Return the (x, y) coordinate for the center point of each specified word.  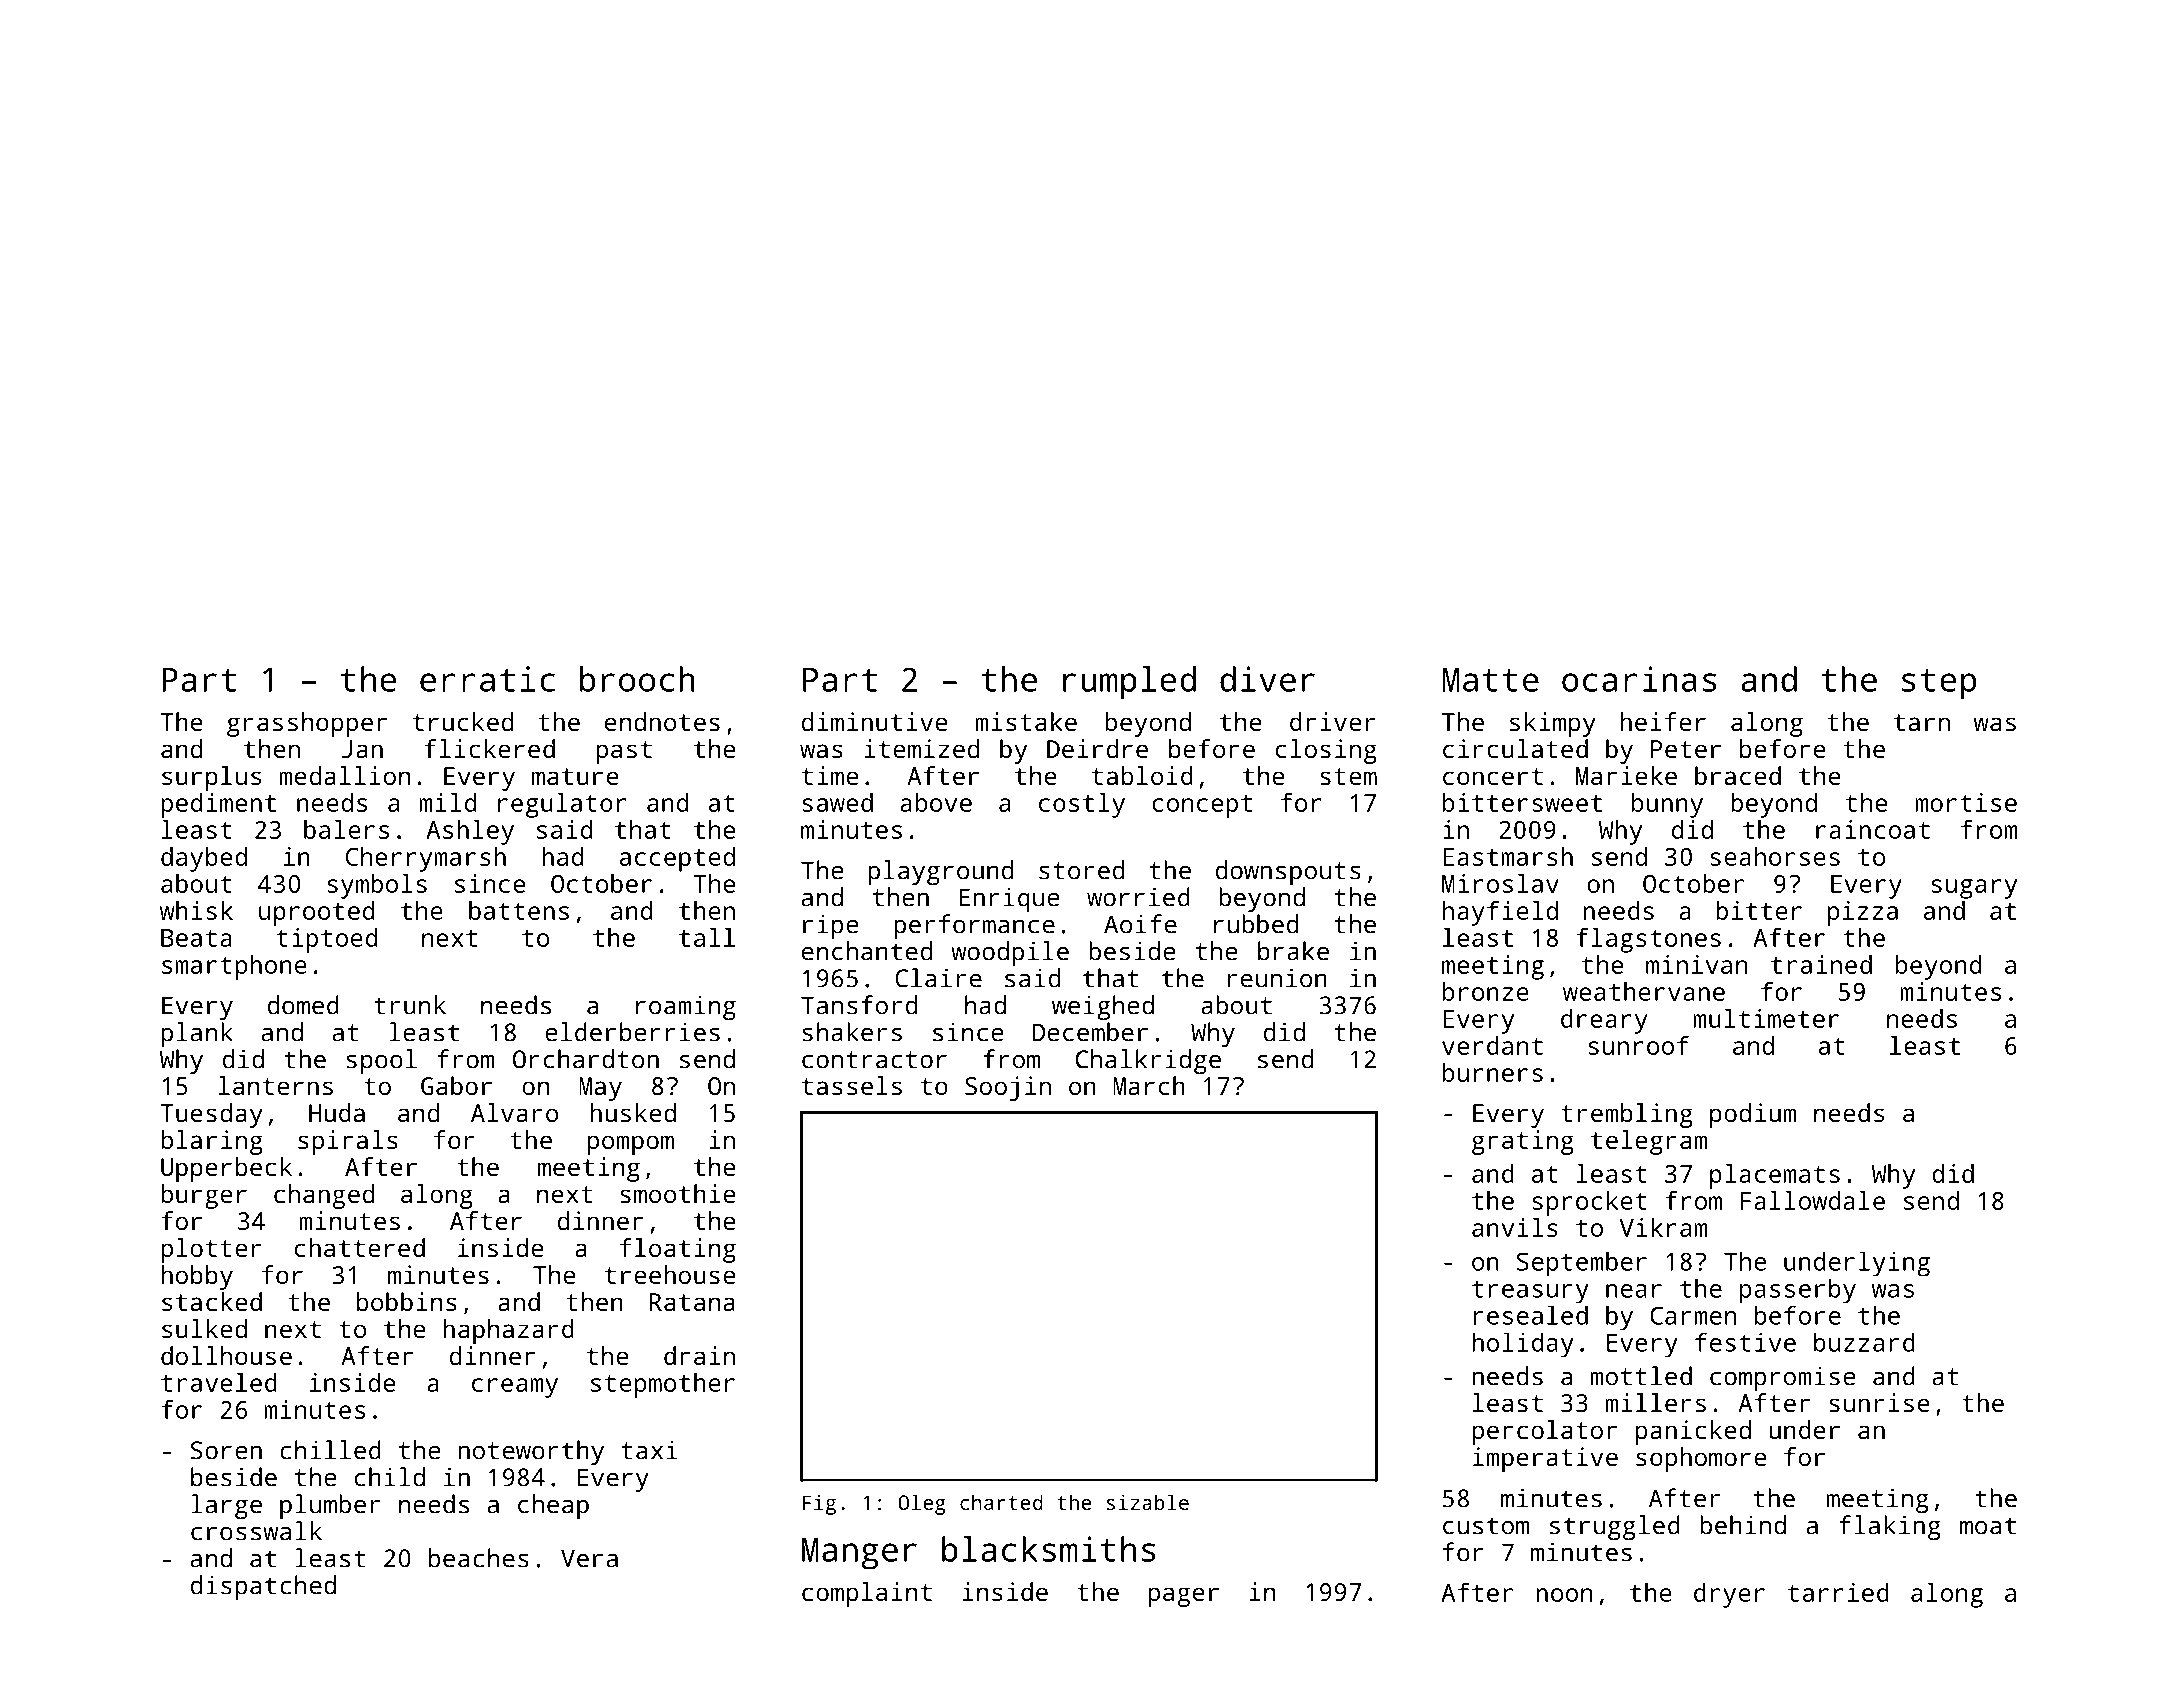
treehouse (670, 1274)
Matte (1491, 680)
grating (1523, 1142)
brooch (637, 679)
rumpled (1129, 683)
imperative (1545, 1459)
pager (1183, 1597)
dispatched (263, 1587)
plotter (211, 1250)
